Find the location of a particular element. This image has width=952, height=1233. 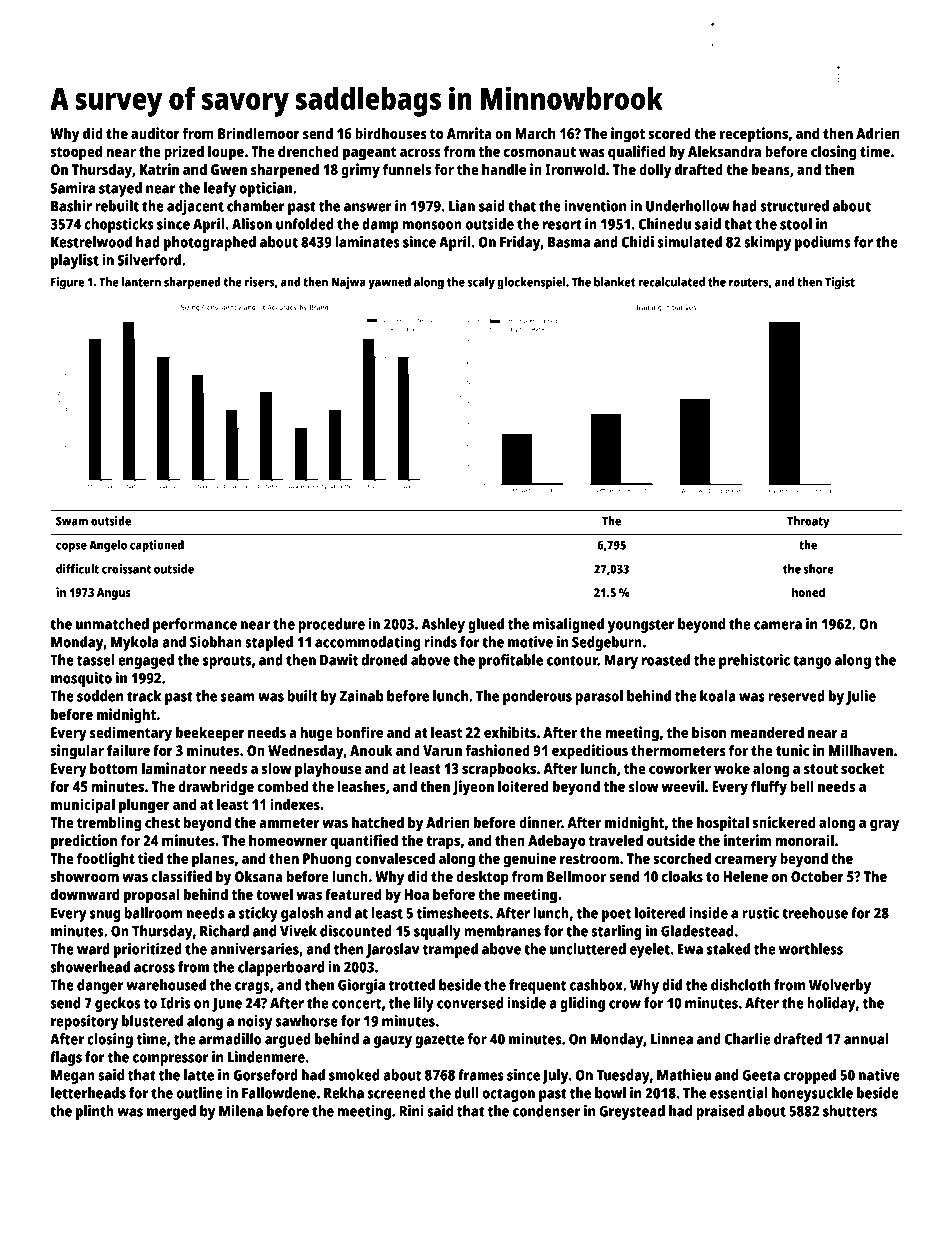

routers is located at coordinates (748, 282).
